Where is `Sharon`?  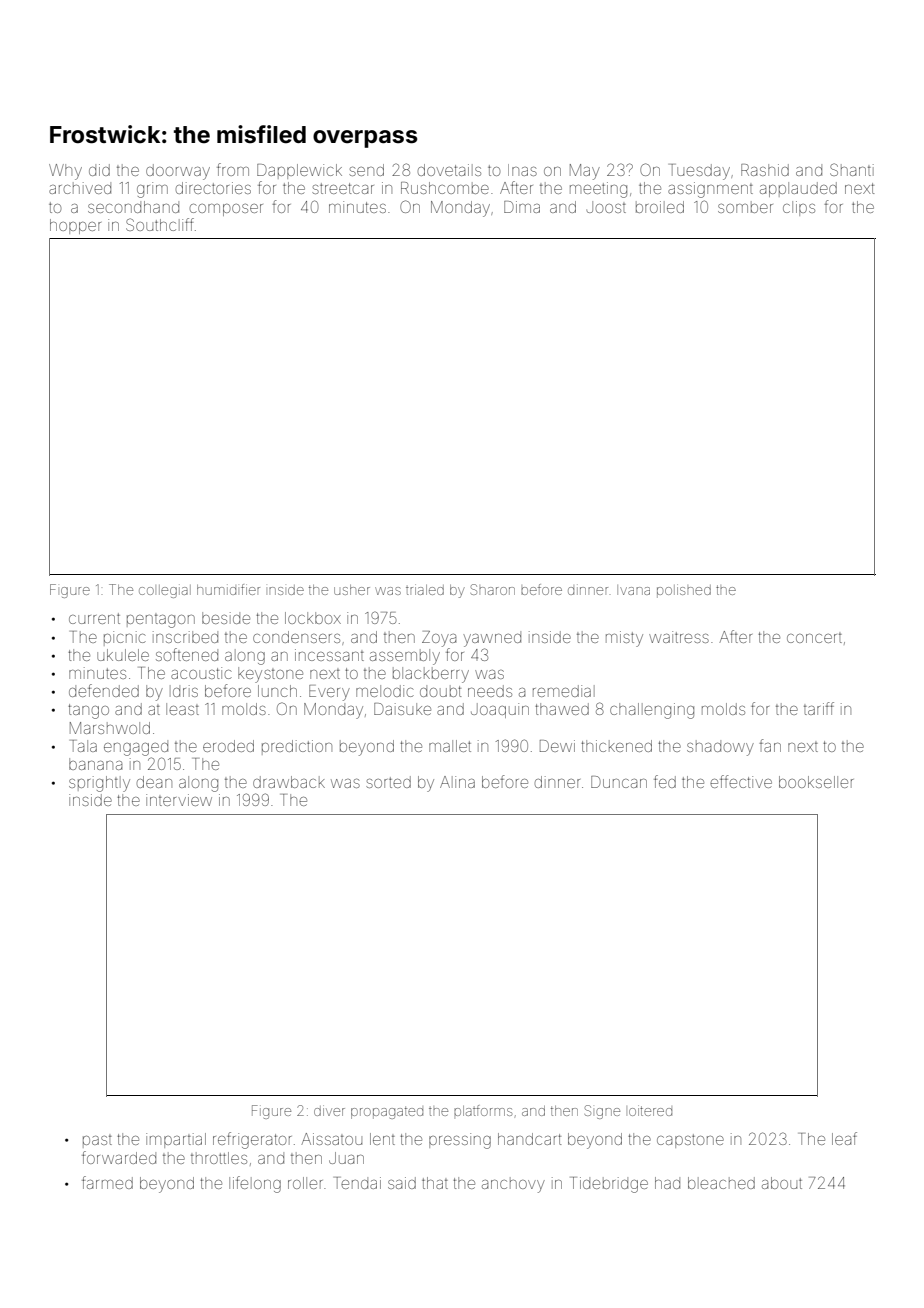
Sharon is located at coordinates (493, 589).
